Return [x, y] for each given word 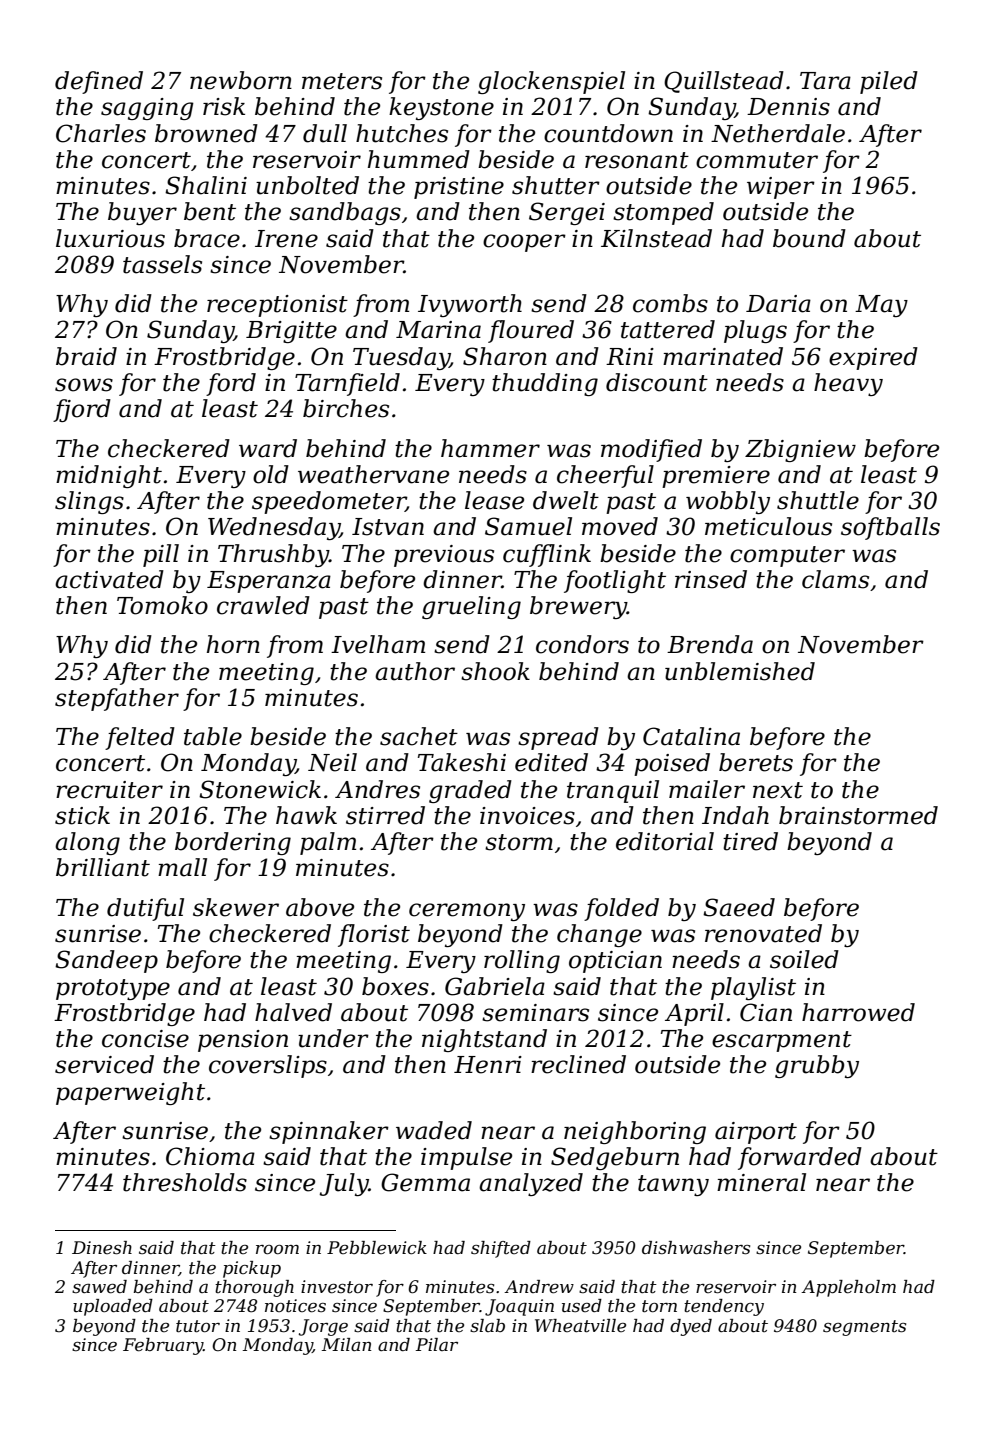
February [163, 1346]
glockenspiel [551, 82]
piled [889, 82]
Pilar [437, 1344]
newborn [241, 80]
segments [864, 1328]
